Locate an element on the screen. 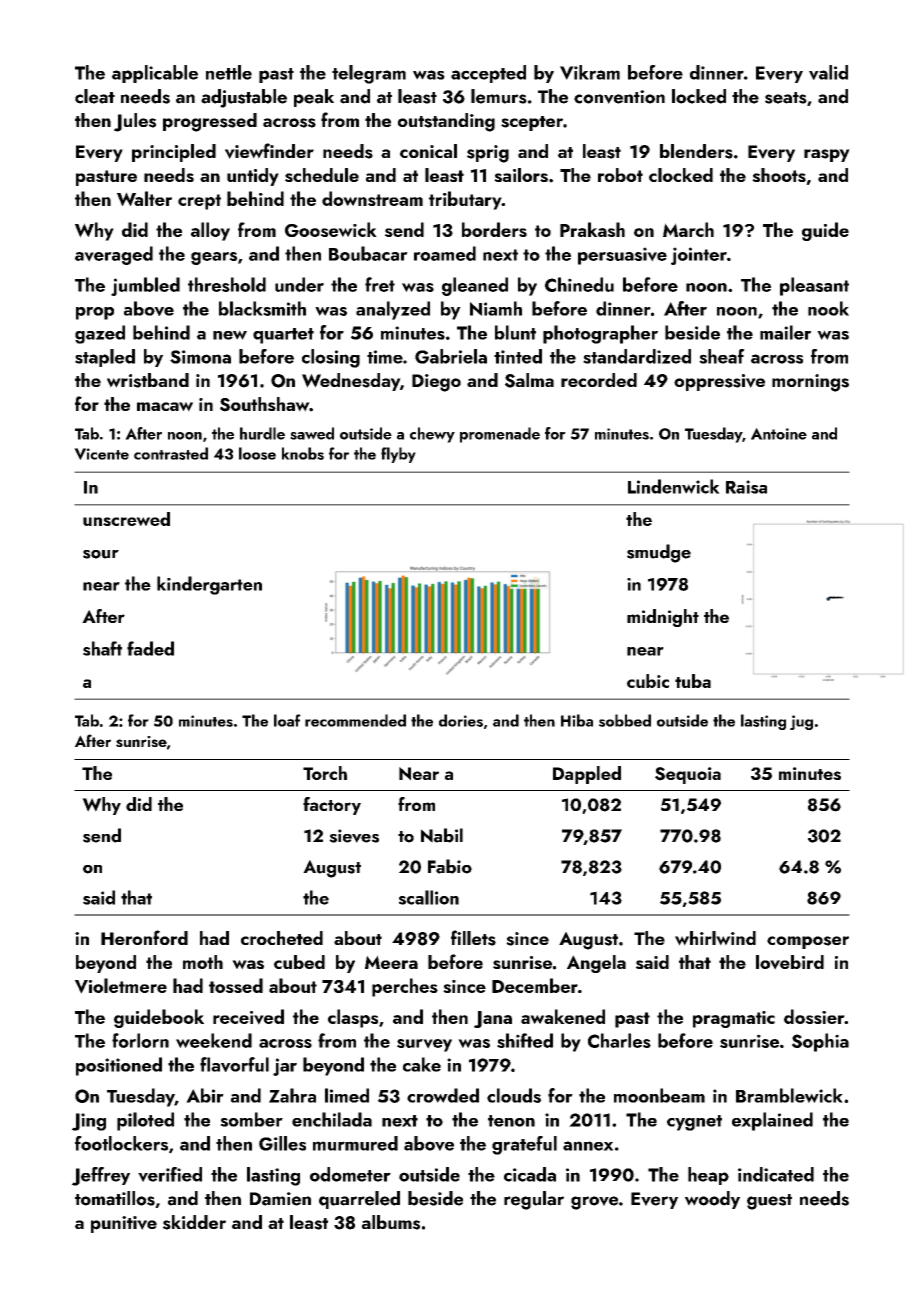 This screenshot has width=924, height=1314. loose is located at coordinates (257, 453).
